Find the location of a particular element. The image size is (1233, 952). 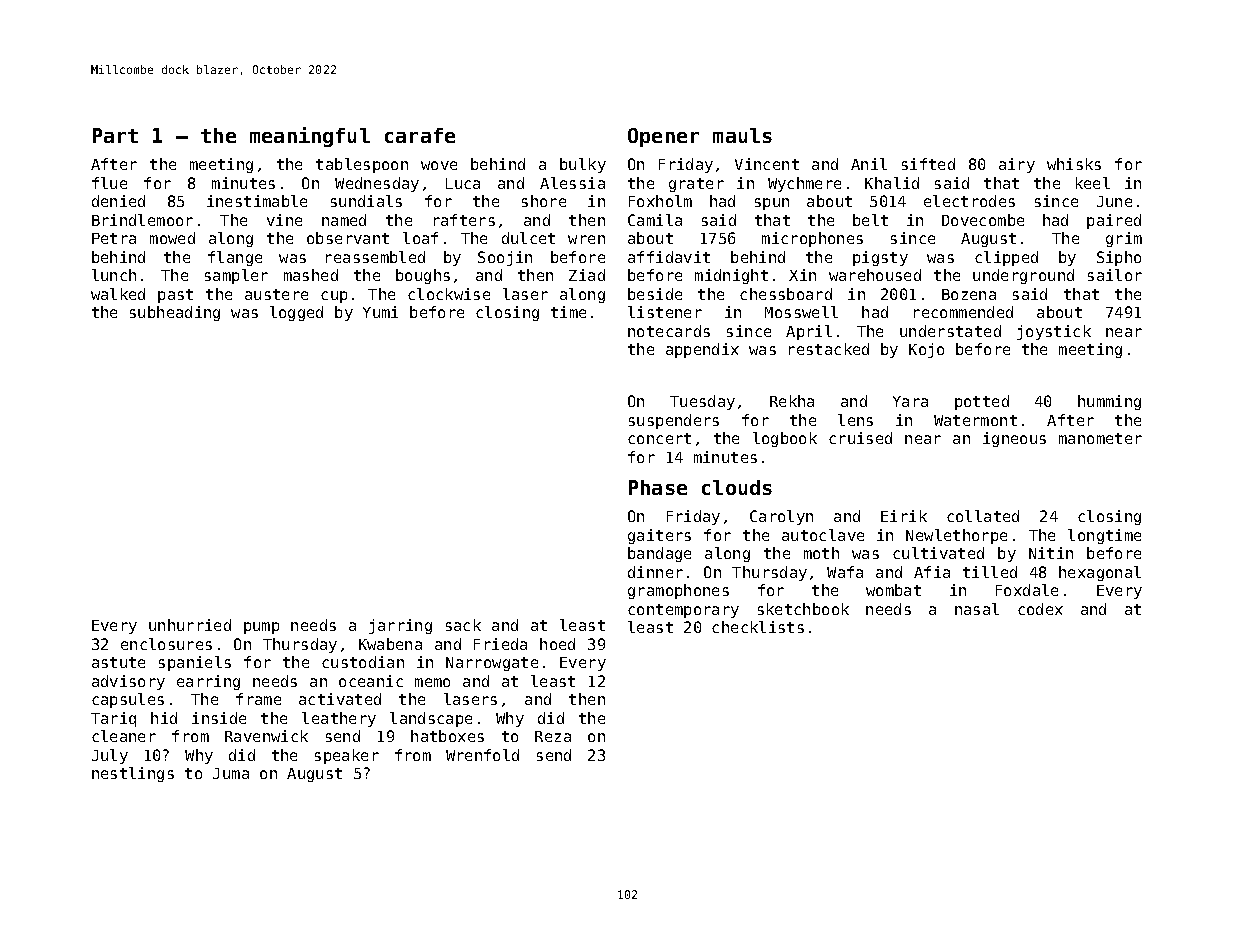

Reza is located at coordinates (553, 736).
